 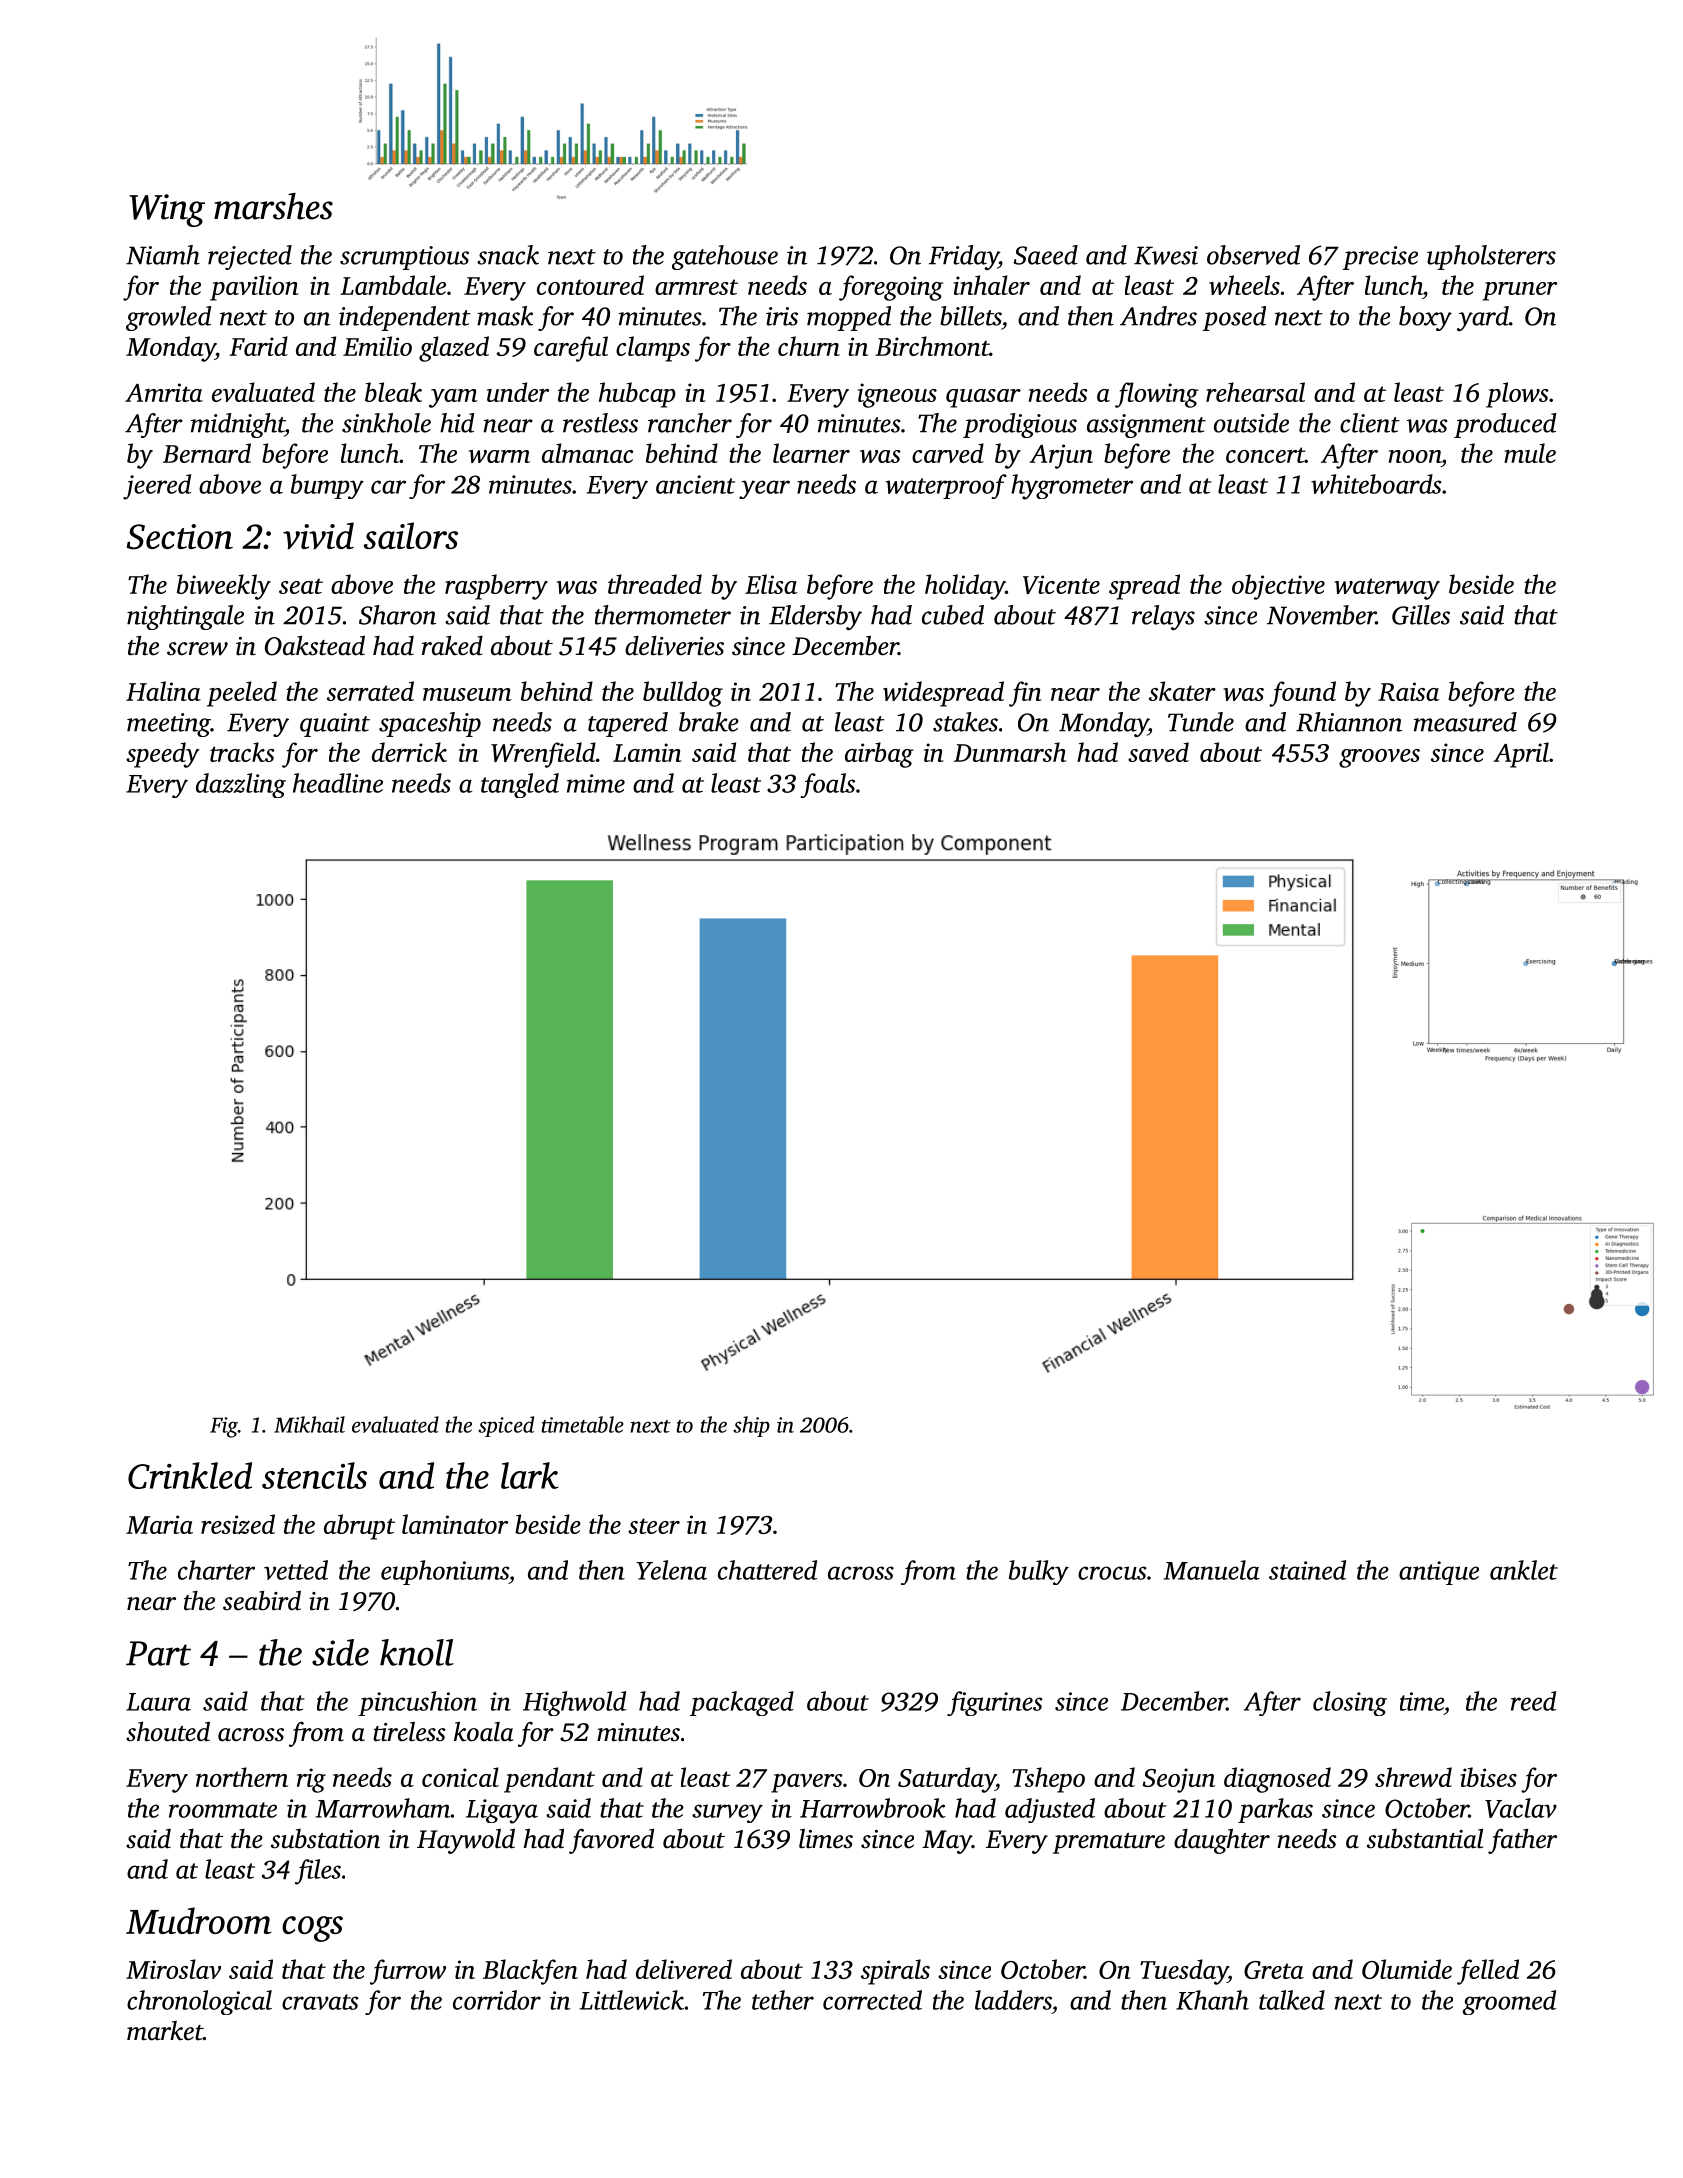 What do you see at coordinates (168, 318) in the screenshot?
I see `growled` at bounding box center [168, 318].
